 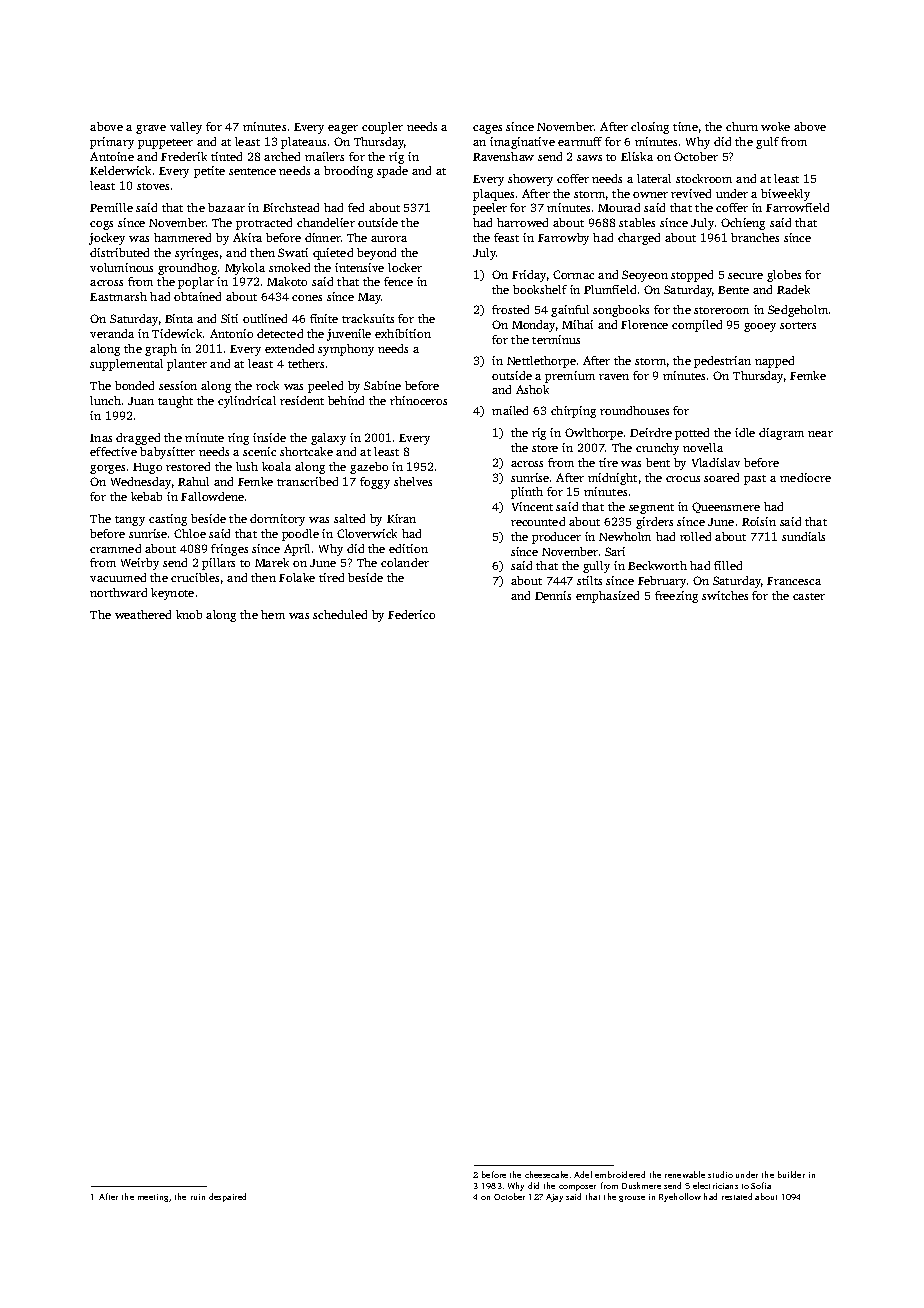 What do you see at coordinates (541, 362) in the image?
I see `Nettlethorpe` at bounding box center [541, 362].
